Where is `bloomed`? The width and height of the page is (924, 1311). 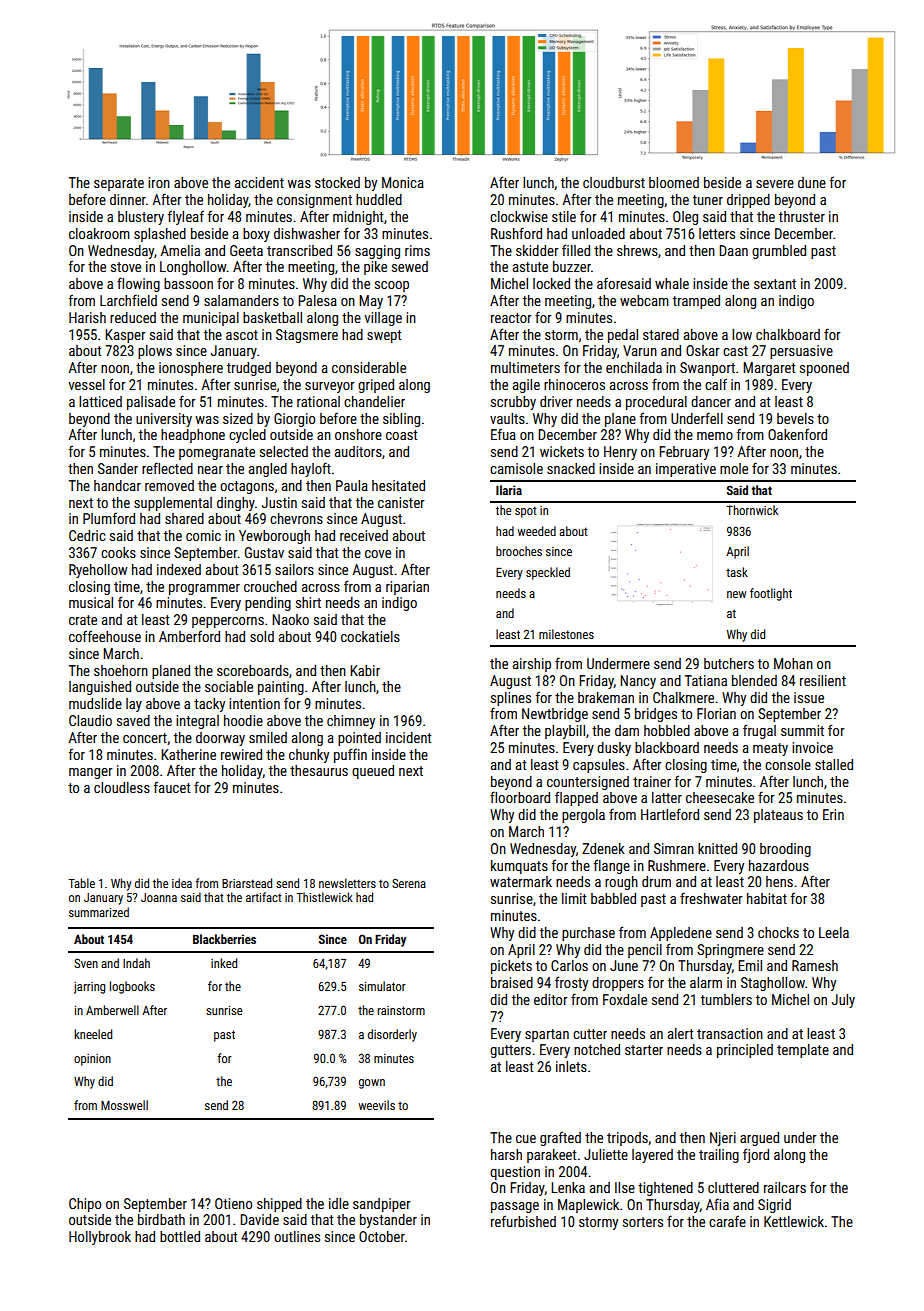 bloomed is located at coordinates (674, 182).
